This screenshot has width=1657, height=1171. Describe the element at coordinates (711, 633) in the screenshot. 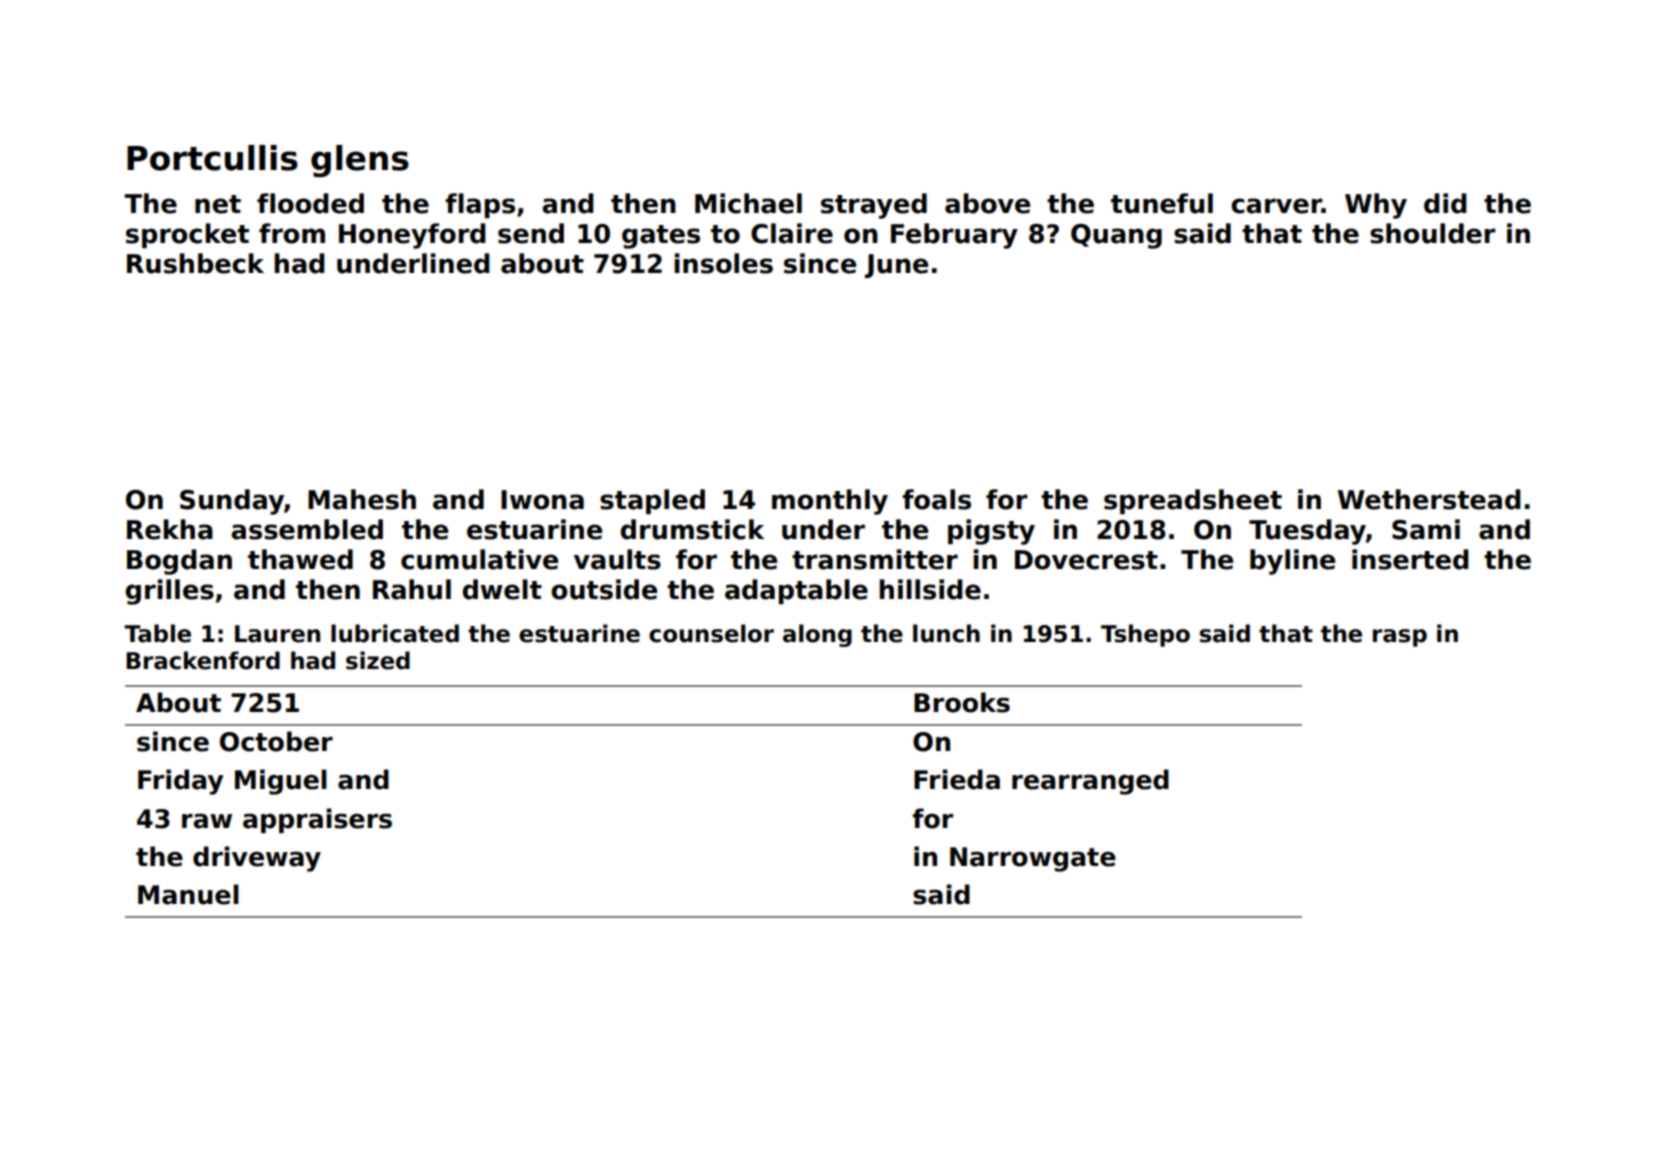

I see `counselor` at that location.
